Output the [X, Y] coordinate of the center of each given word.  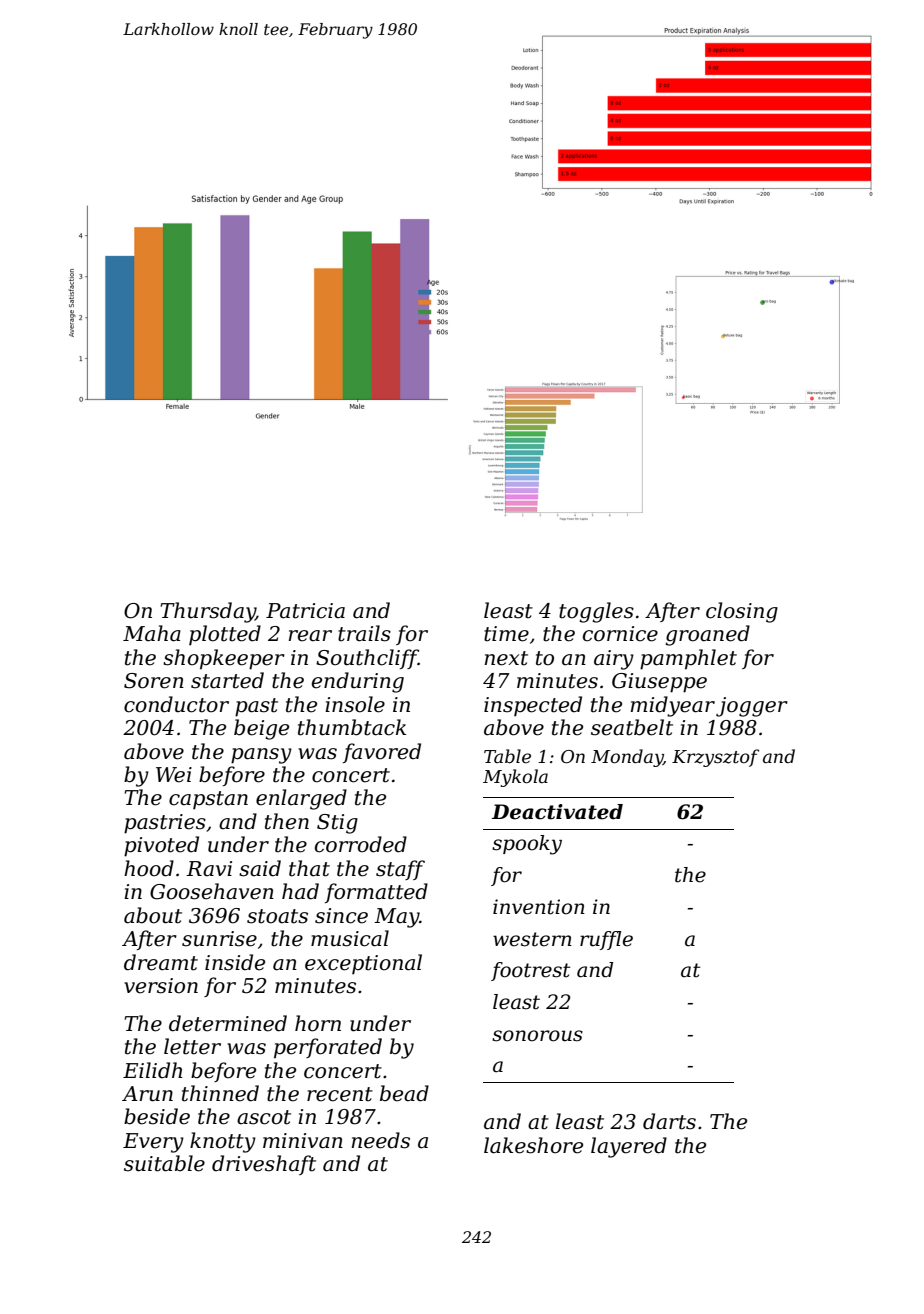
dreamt [161, 962]
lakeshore [533, 1145]
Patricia [305, 611]
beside [157, 1116]
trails [364, 633]
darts [669, 1121]
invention [539, 907]
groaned [707, 635]
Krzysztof [715, 758]
